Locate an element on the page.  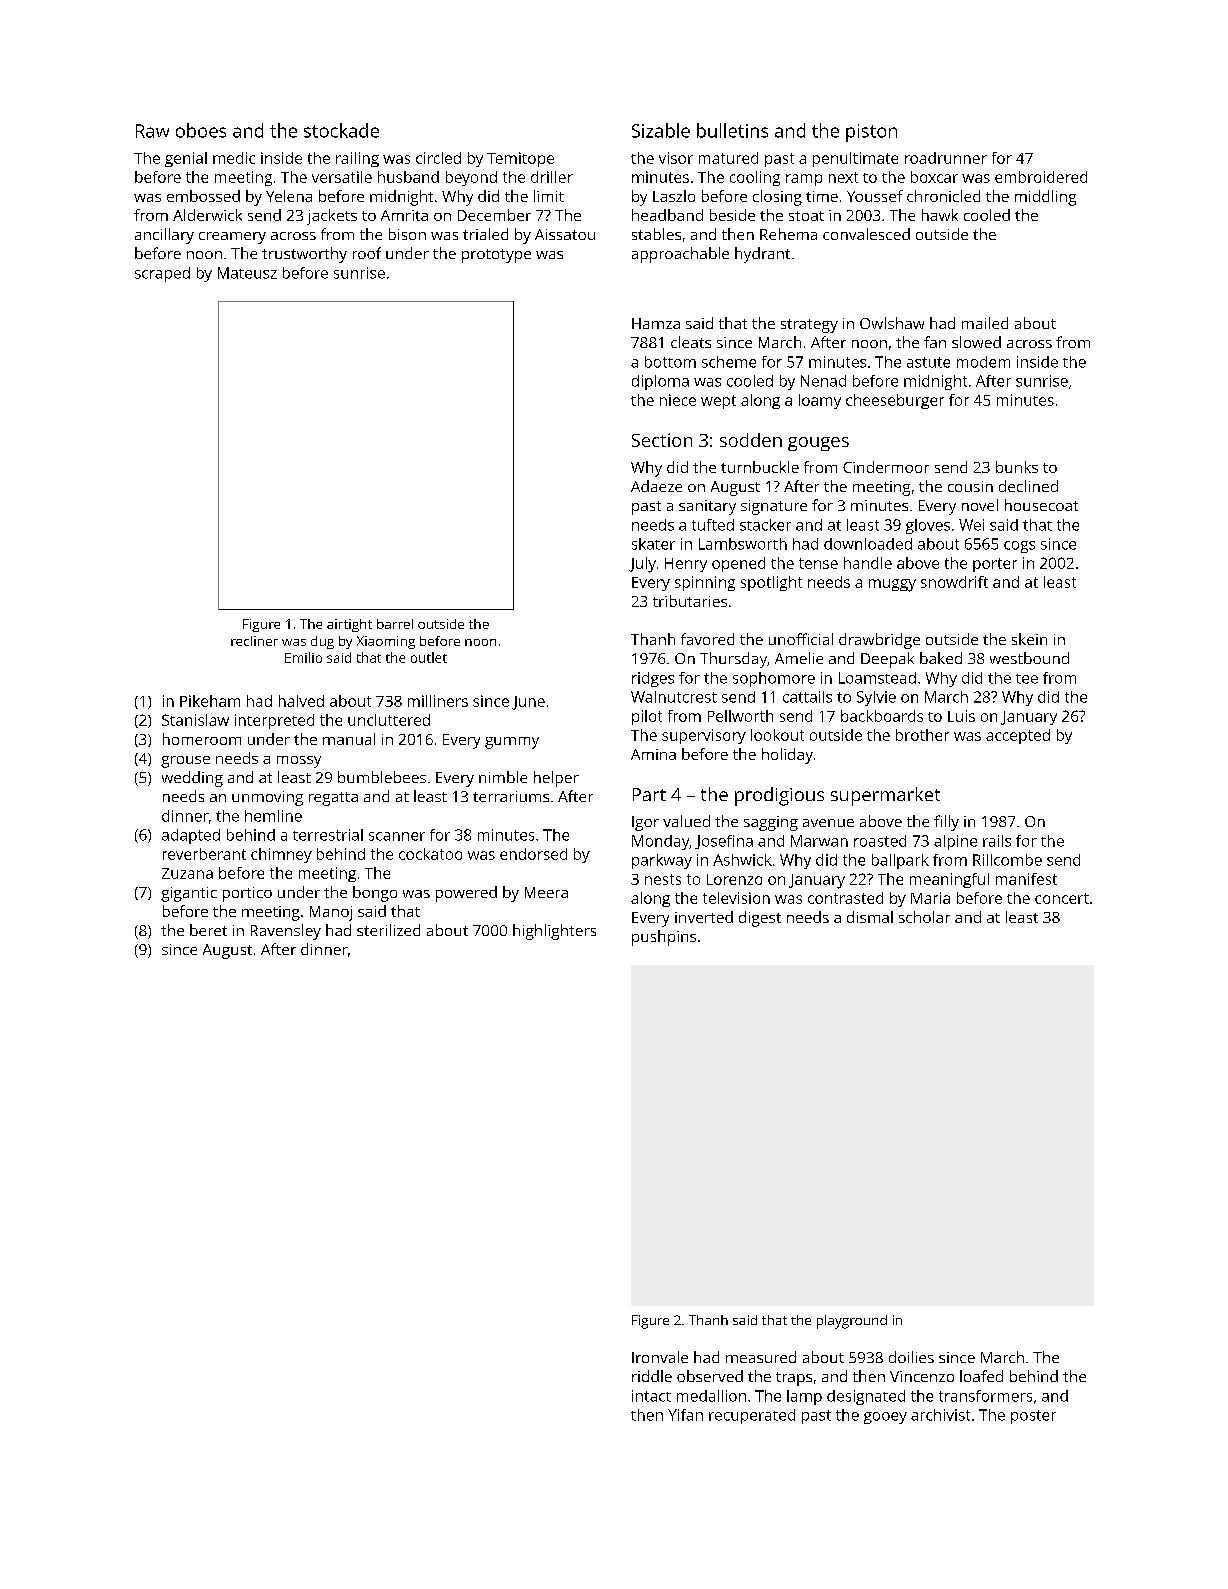
intact is located at coordinates (651, 1396).
